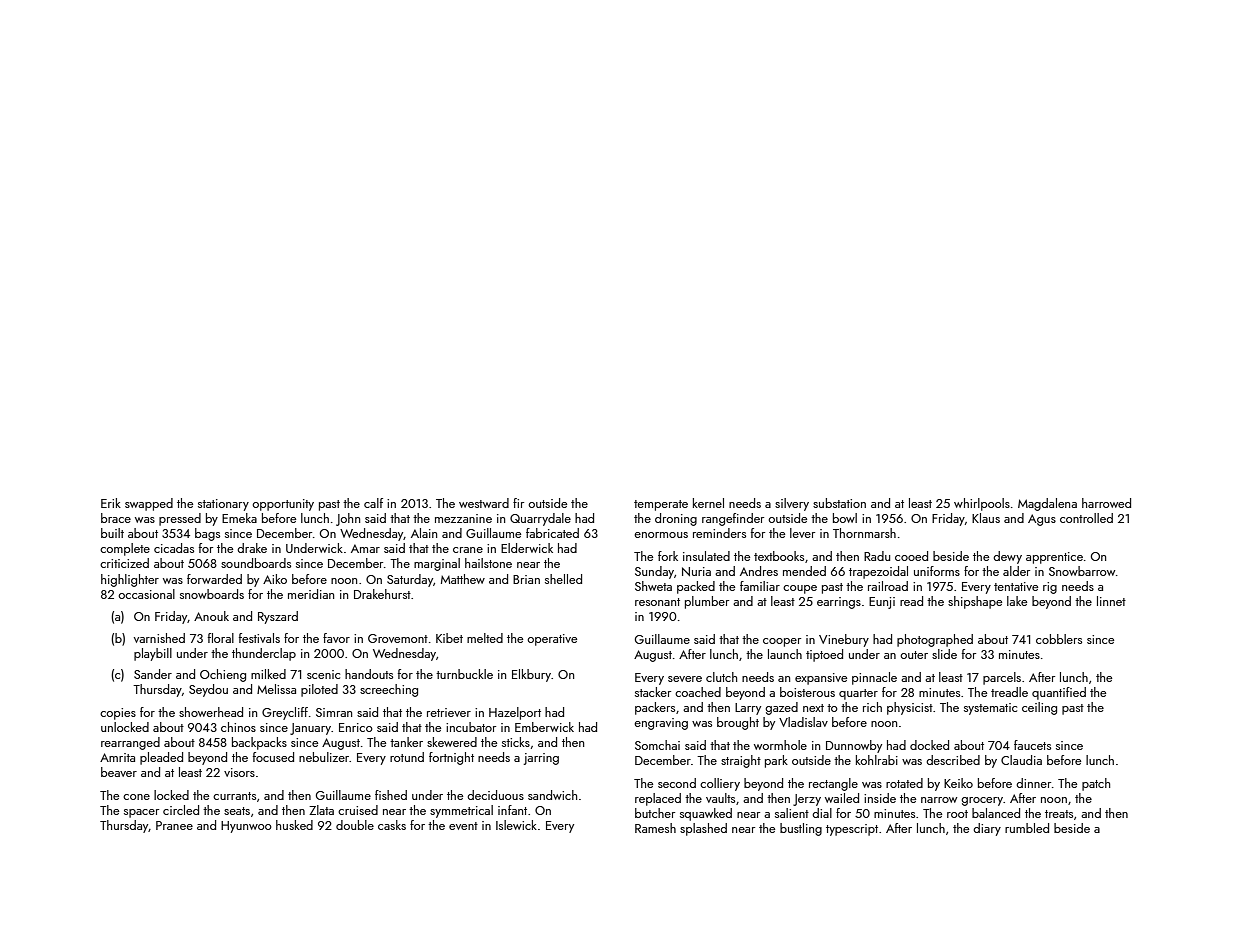  I want to click on rangefinder, so click(733, 519).
